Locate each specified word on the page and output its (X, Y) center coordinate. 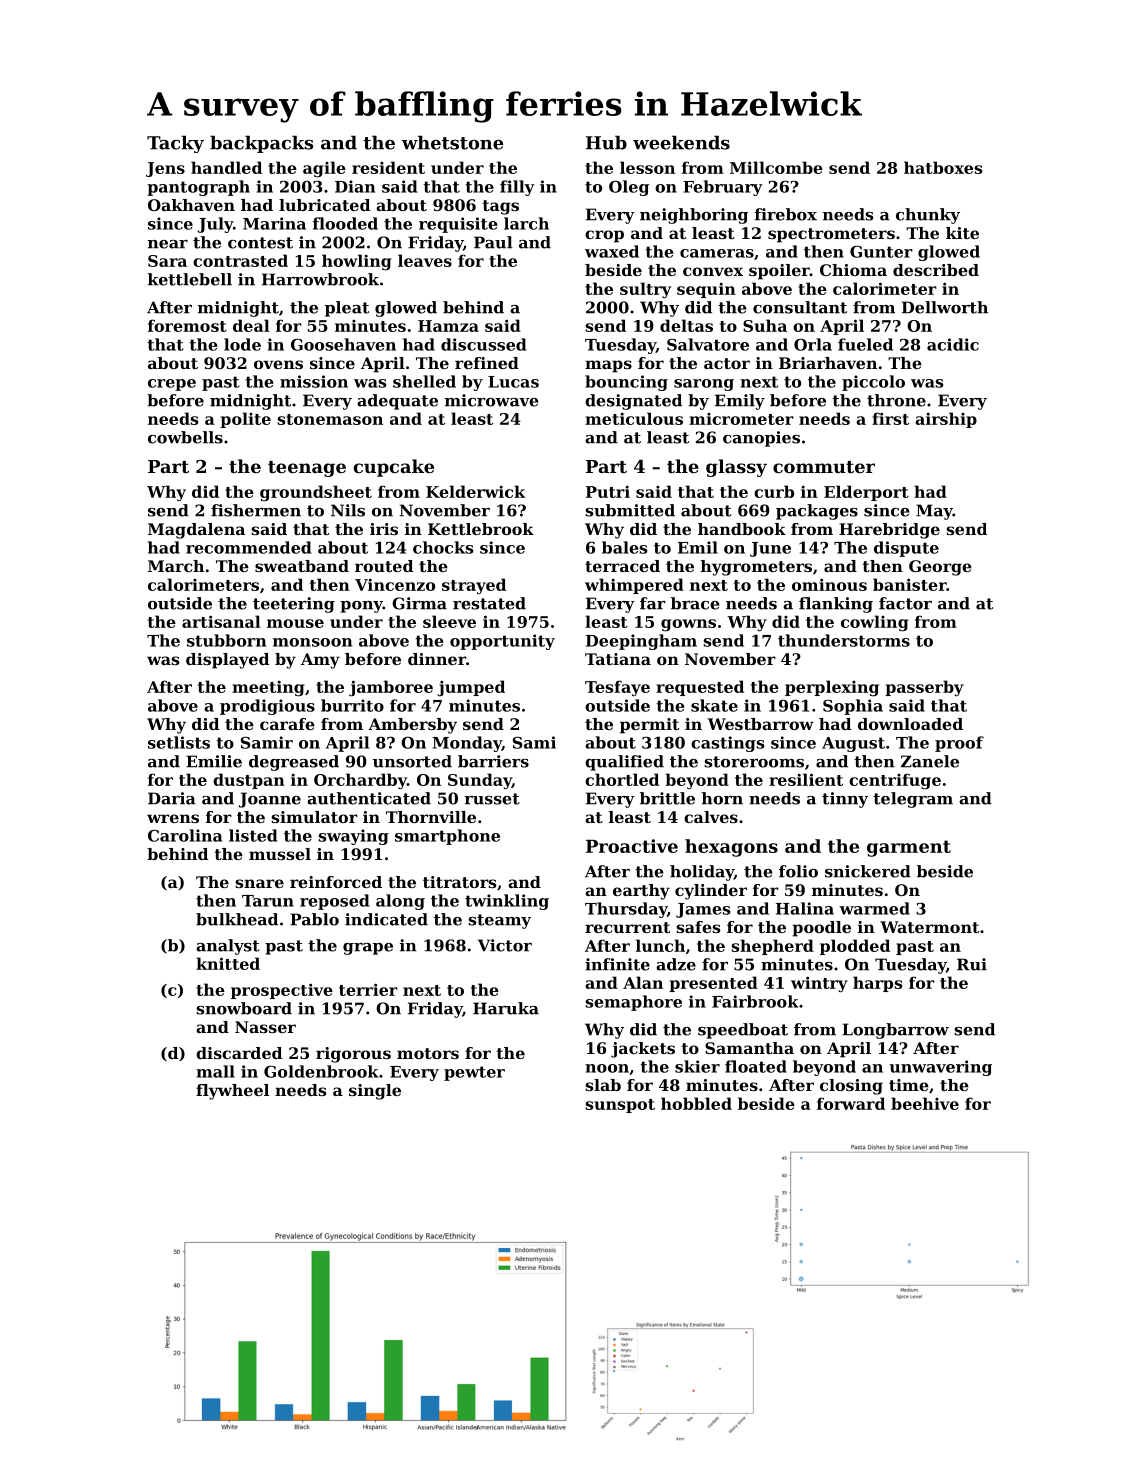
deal (251, 325)
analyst (228, 947)
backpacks (262, 144)
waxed (612, 251)
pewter (474, 1073)
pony (361, 607)
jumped (471, 688)
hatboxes (943, 167)
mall (215, 1071)
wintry (819, 984)
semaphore (633, 1003)
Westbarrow (761, 724)
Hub (606, 142)
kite (962, 233)
